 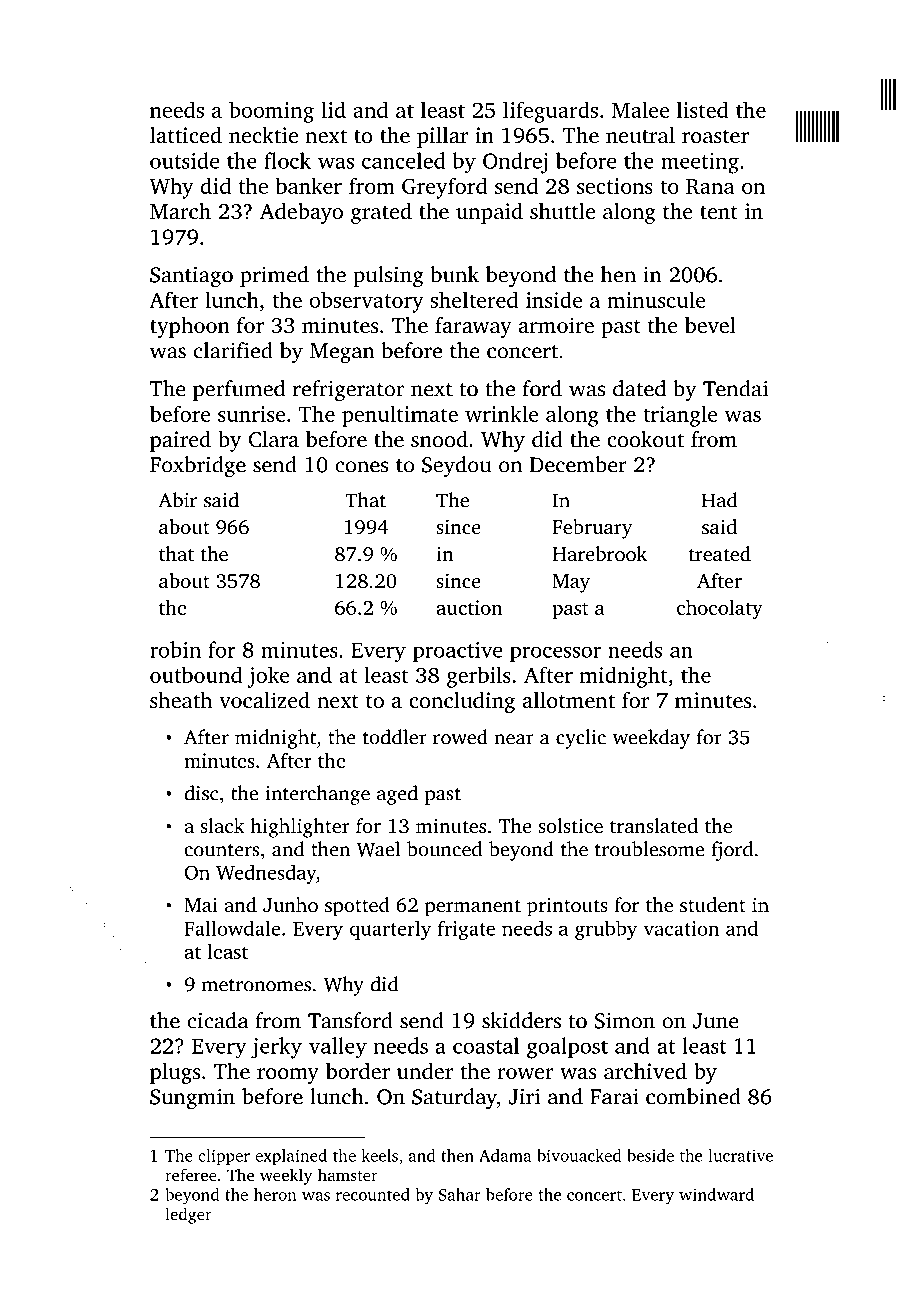 I want to click on sheath, so click(x=181, y=700).
